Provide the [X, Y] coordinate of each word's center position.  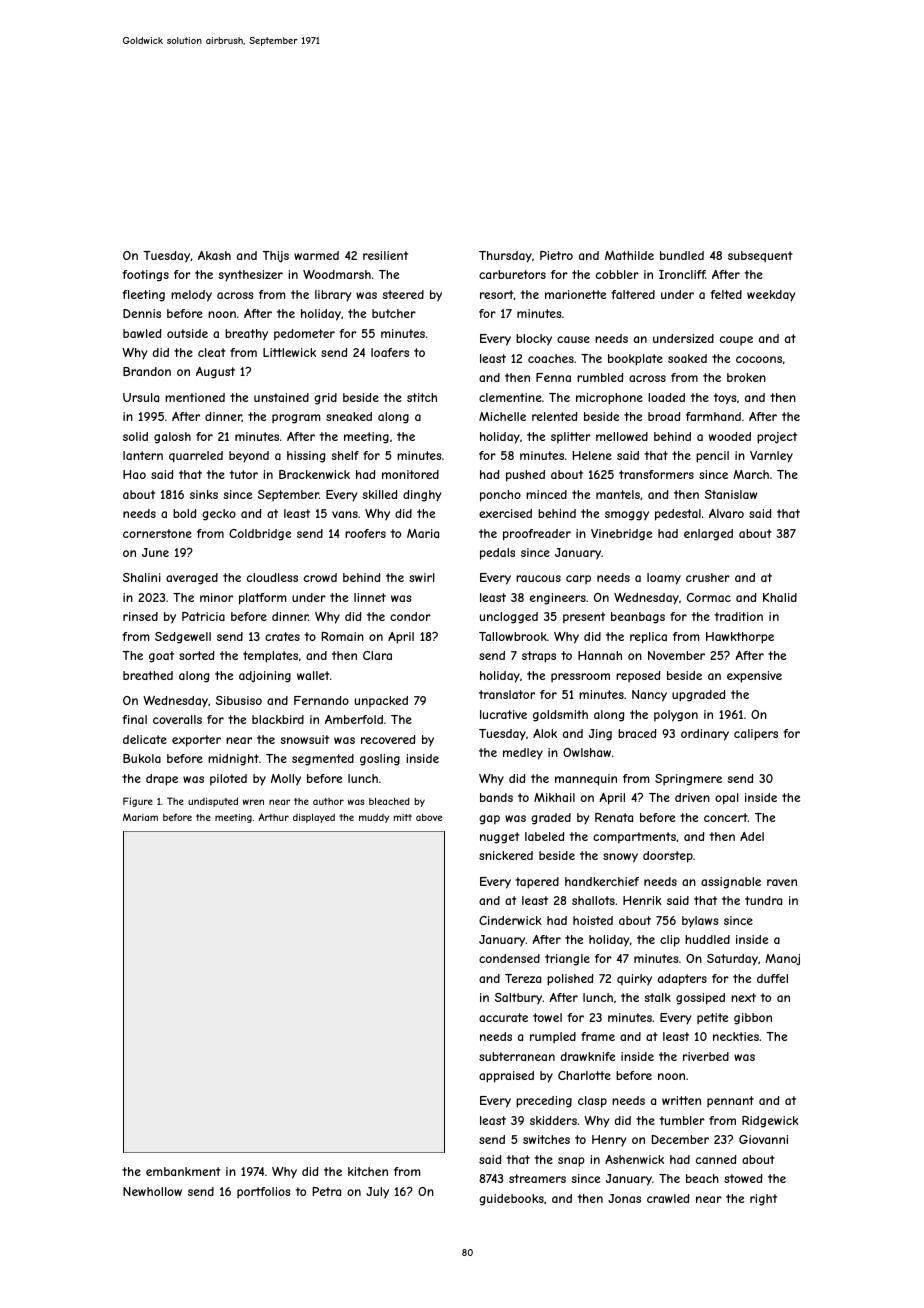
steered [403, 294]
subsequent [760, 256]
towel [547, 1017]
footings [145, 276]
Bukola [142, 758]
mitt [403, 817]
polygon [676, 716]
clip [670, 941]
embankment [183, 1171]
